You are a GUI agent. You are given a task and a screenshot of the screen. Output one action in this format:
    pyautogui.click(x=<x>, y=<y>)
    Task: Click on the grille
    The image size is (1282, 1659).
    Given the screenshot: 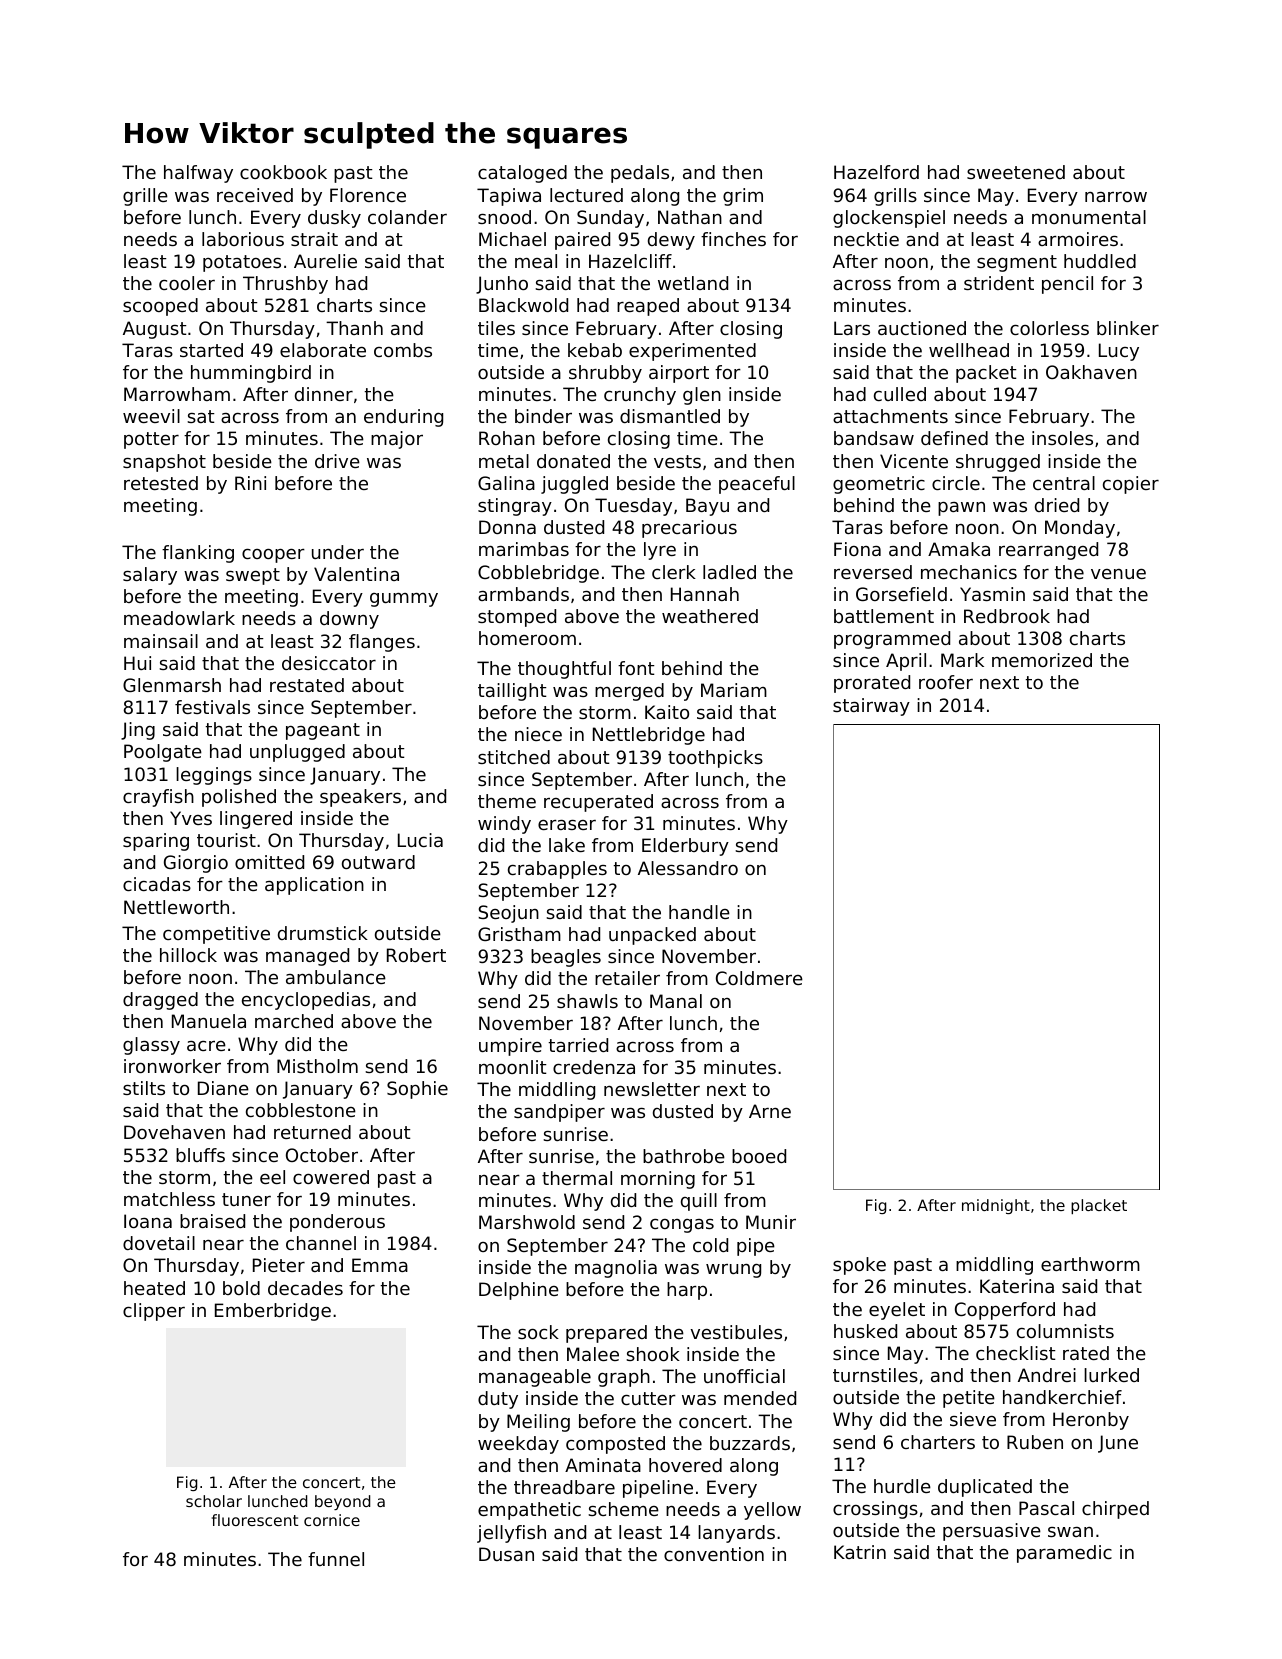 What is the action you would take?
    pyautogui.click(x=145, y=197)
